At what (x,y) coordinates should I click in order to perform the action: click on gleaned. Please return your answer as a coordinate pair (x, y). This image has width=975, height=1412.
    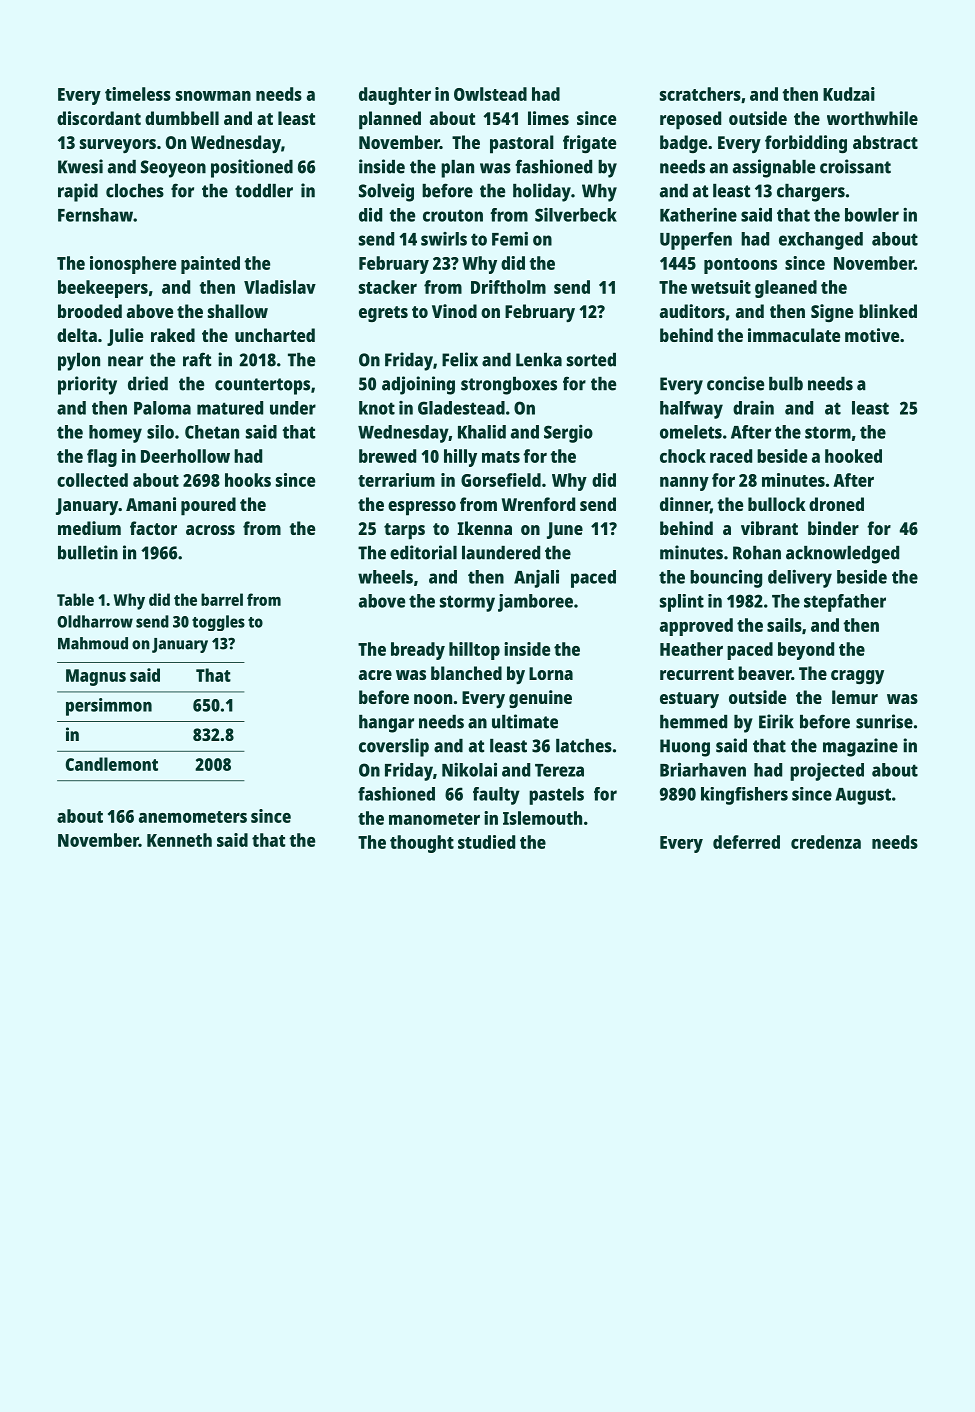
    Looking at the image, I should click on (786, 289).
